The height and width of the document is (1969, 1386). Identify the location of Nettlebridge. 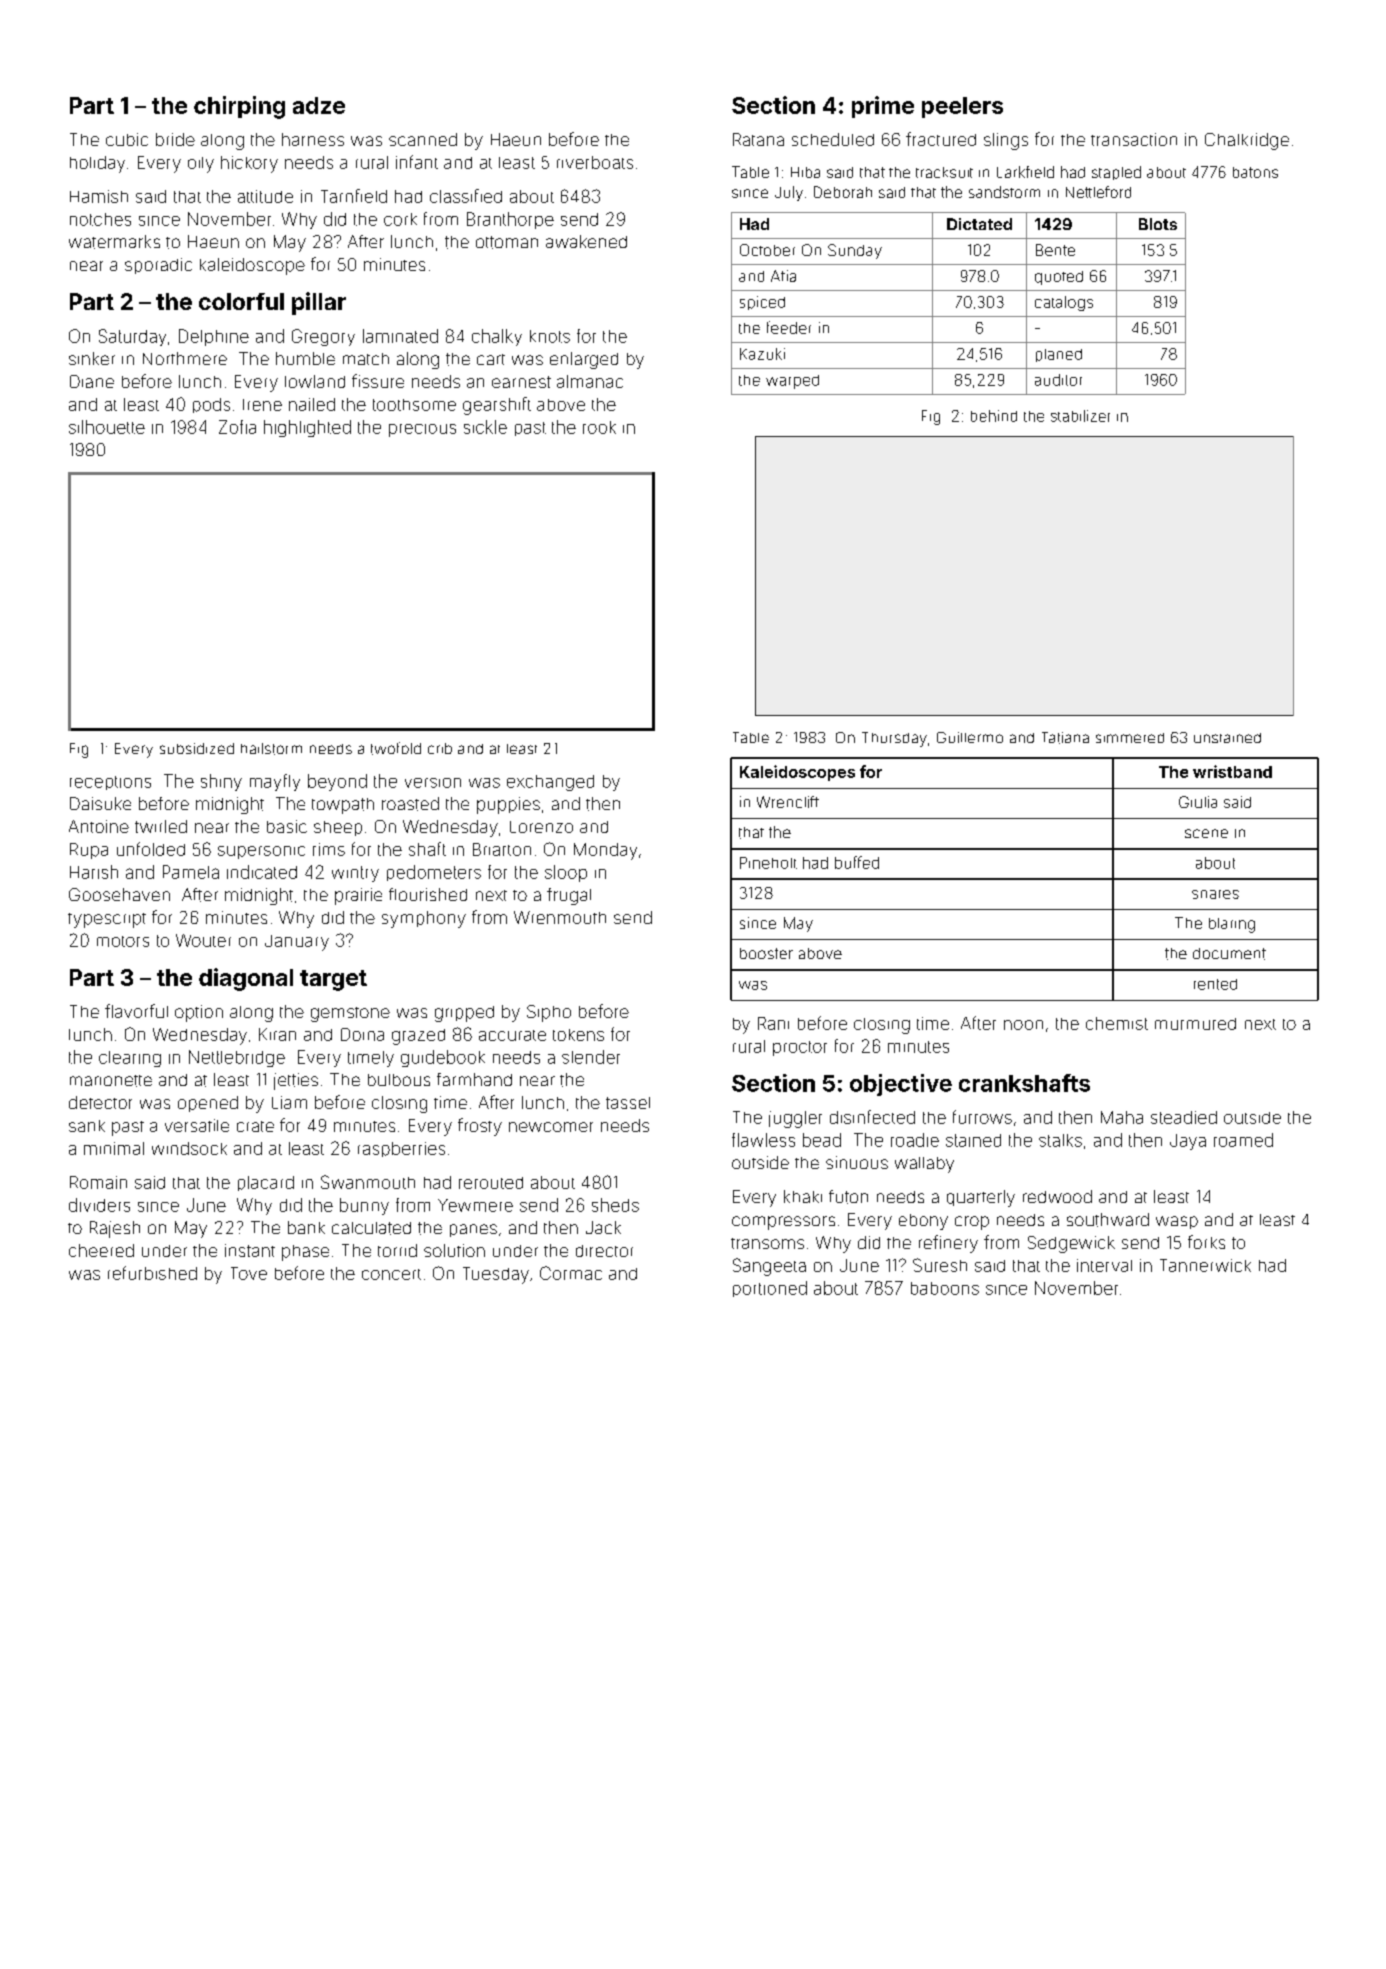
(237, 1058).
